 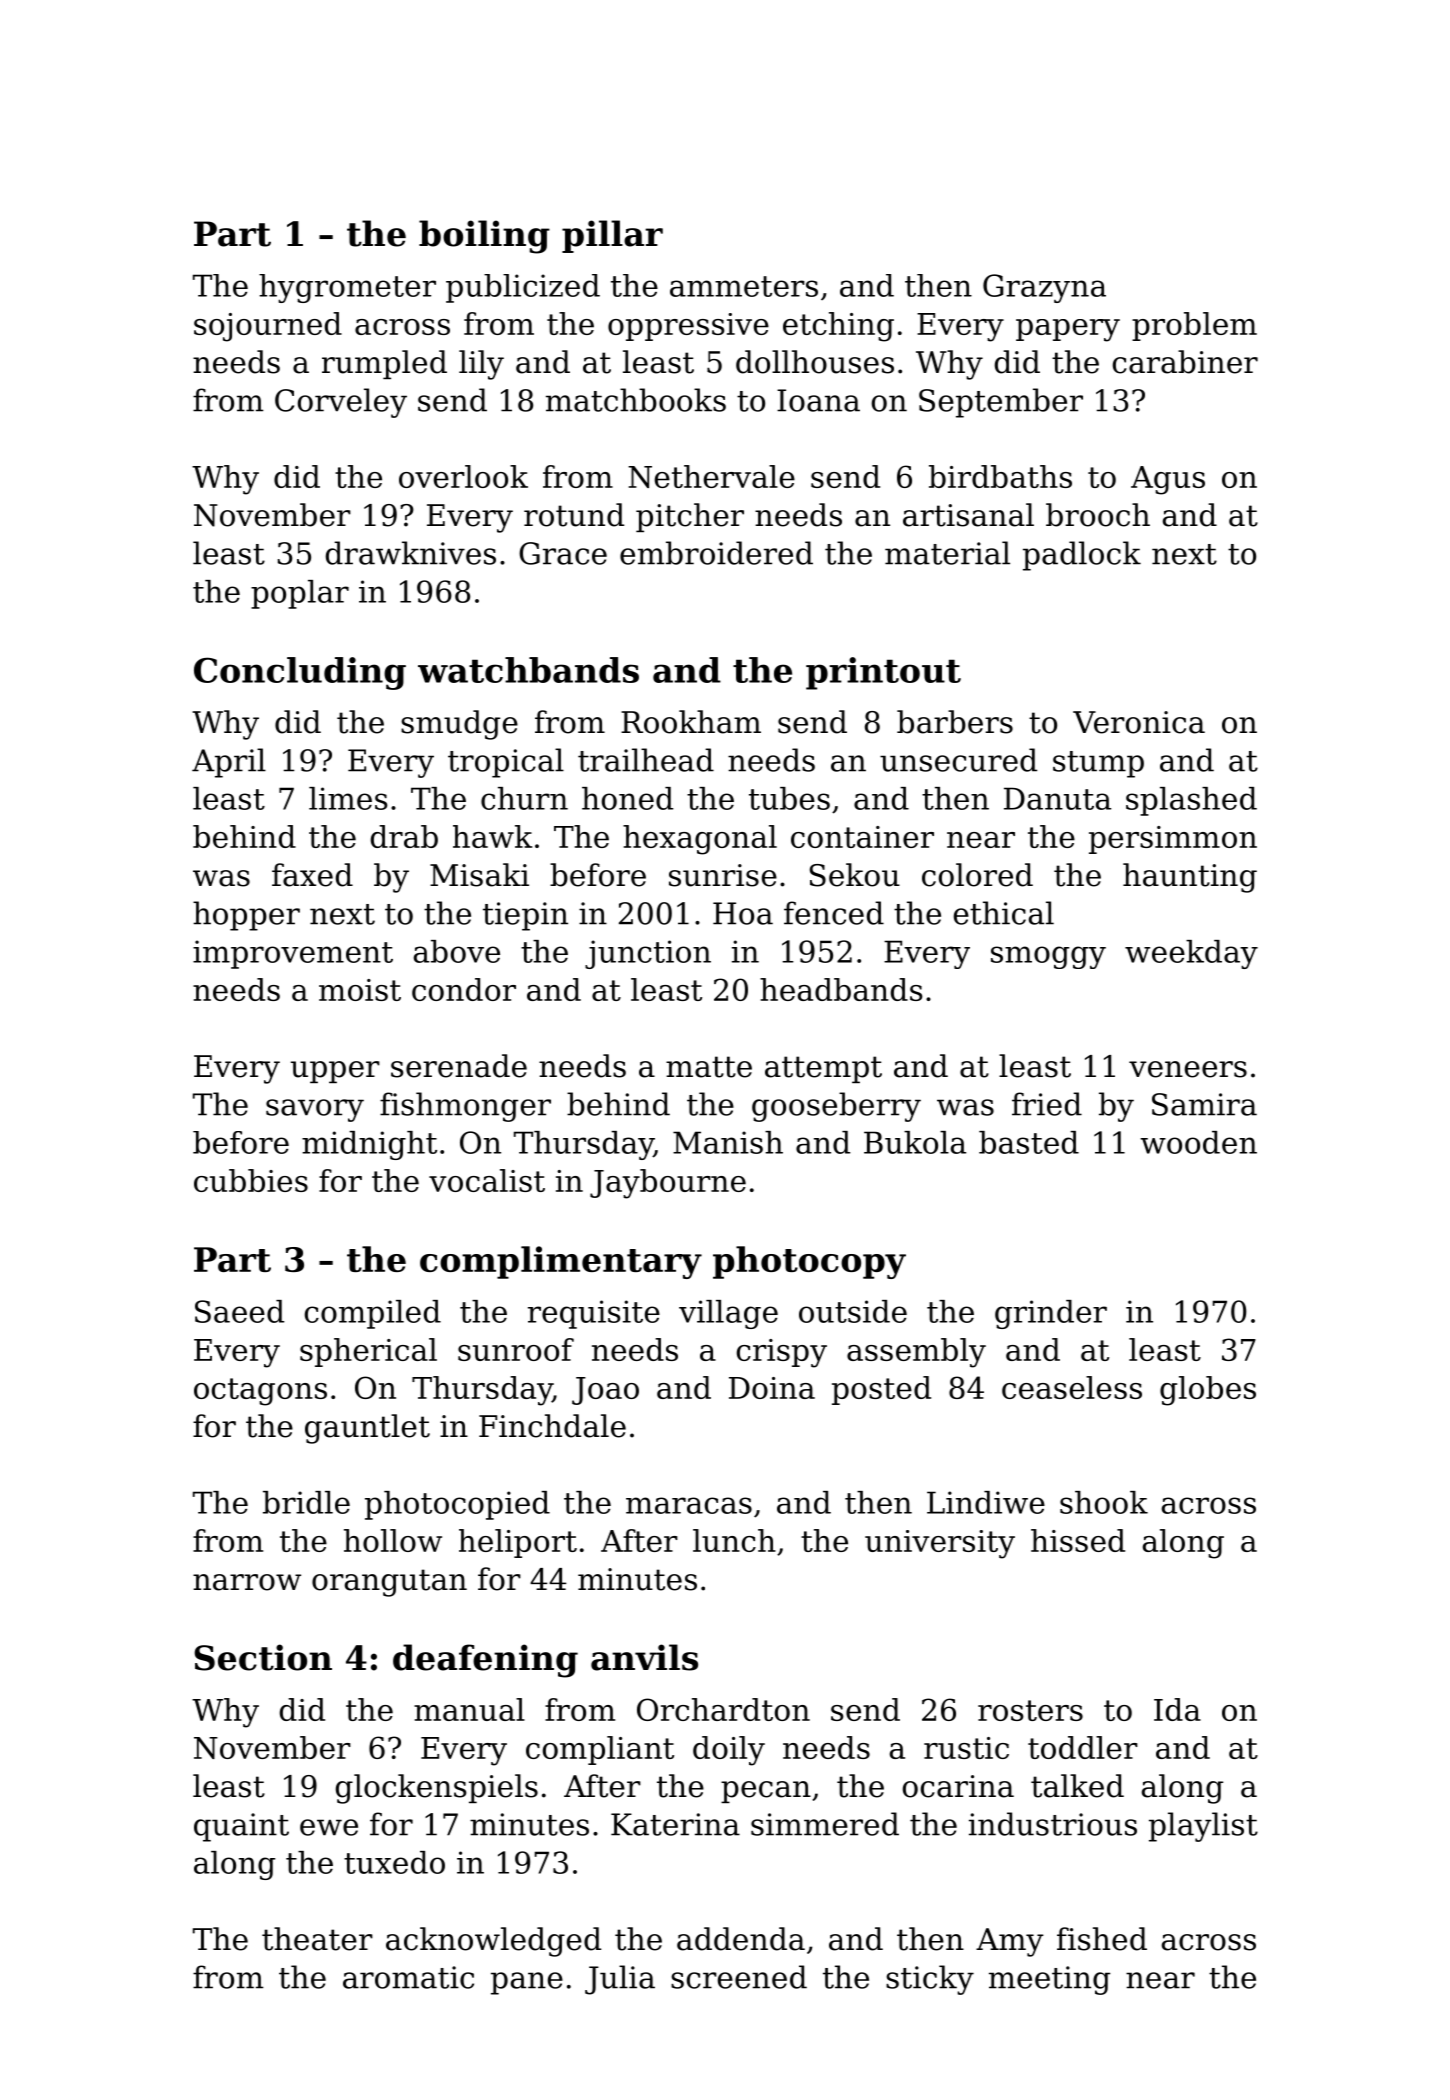 What do you see at coordinates (1208, 1391) in the screenshot?
I see `globes` at bounding box center [1208, 1391].
